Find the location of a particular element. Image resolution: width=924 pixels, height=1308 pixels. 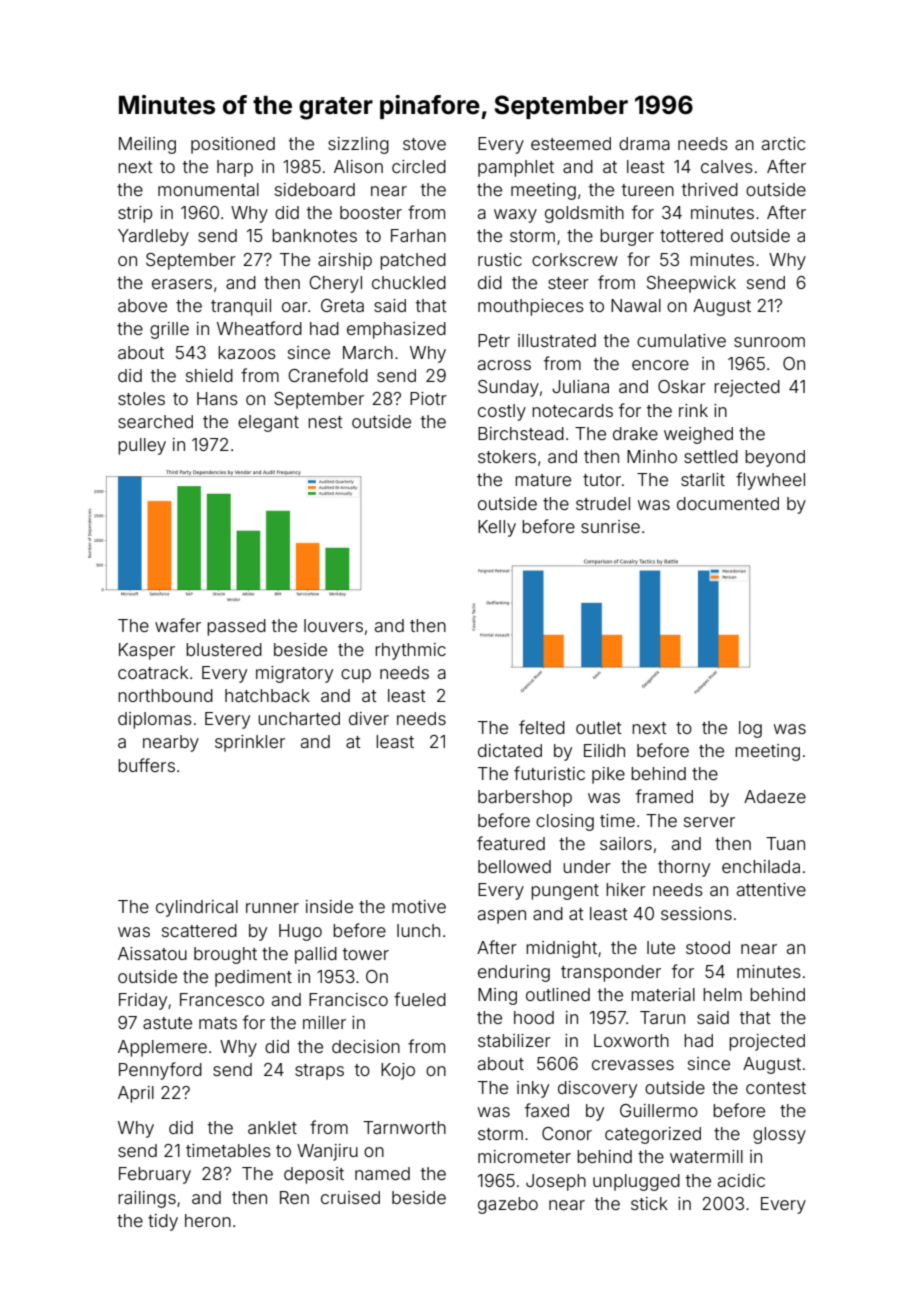

felted is located at coordinates (542, 727).
